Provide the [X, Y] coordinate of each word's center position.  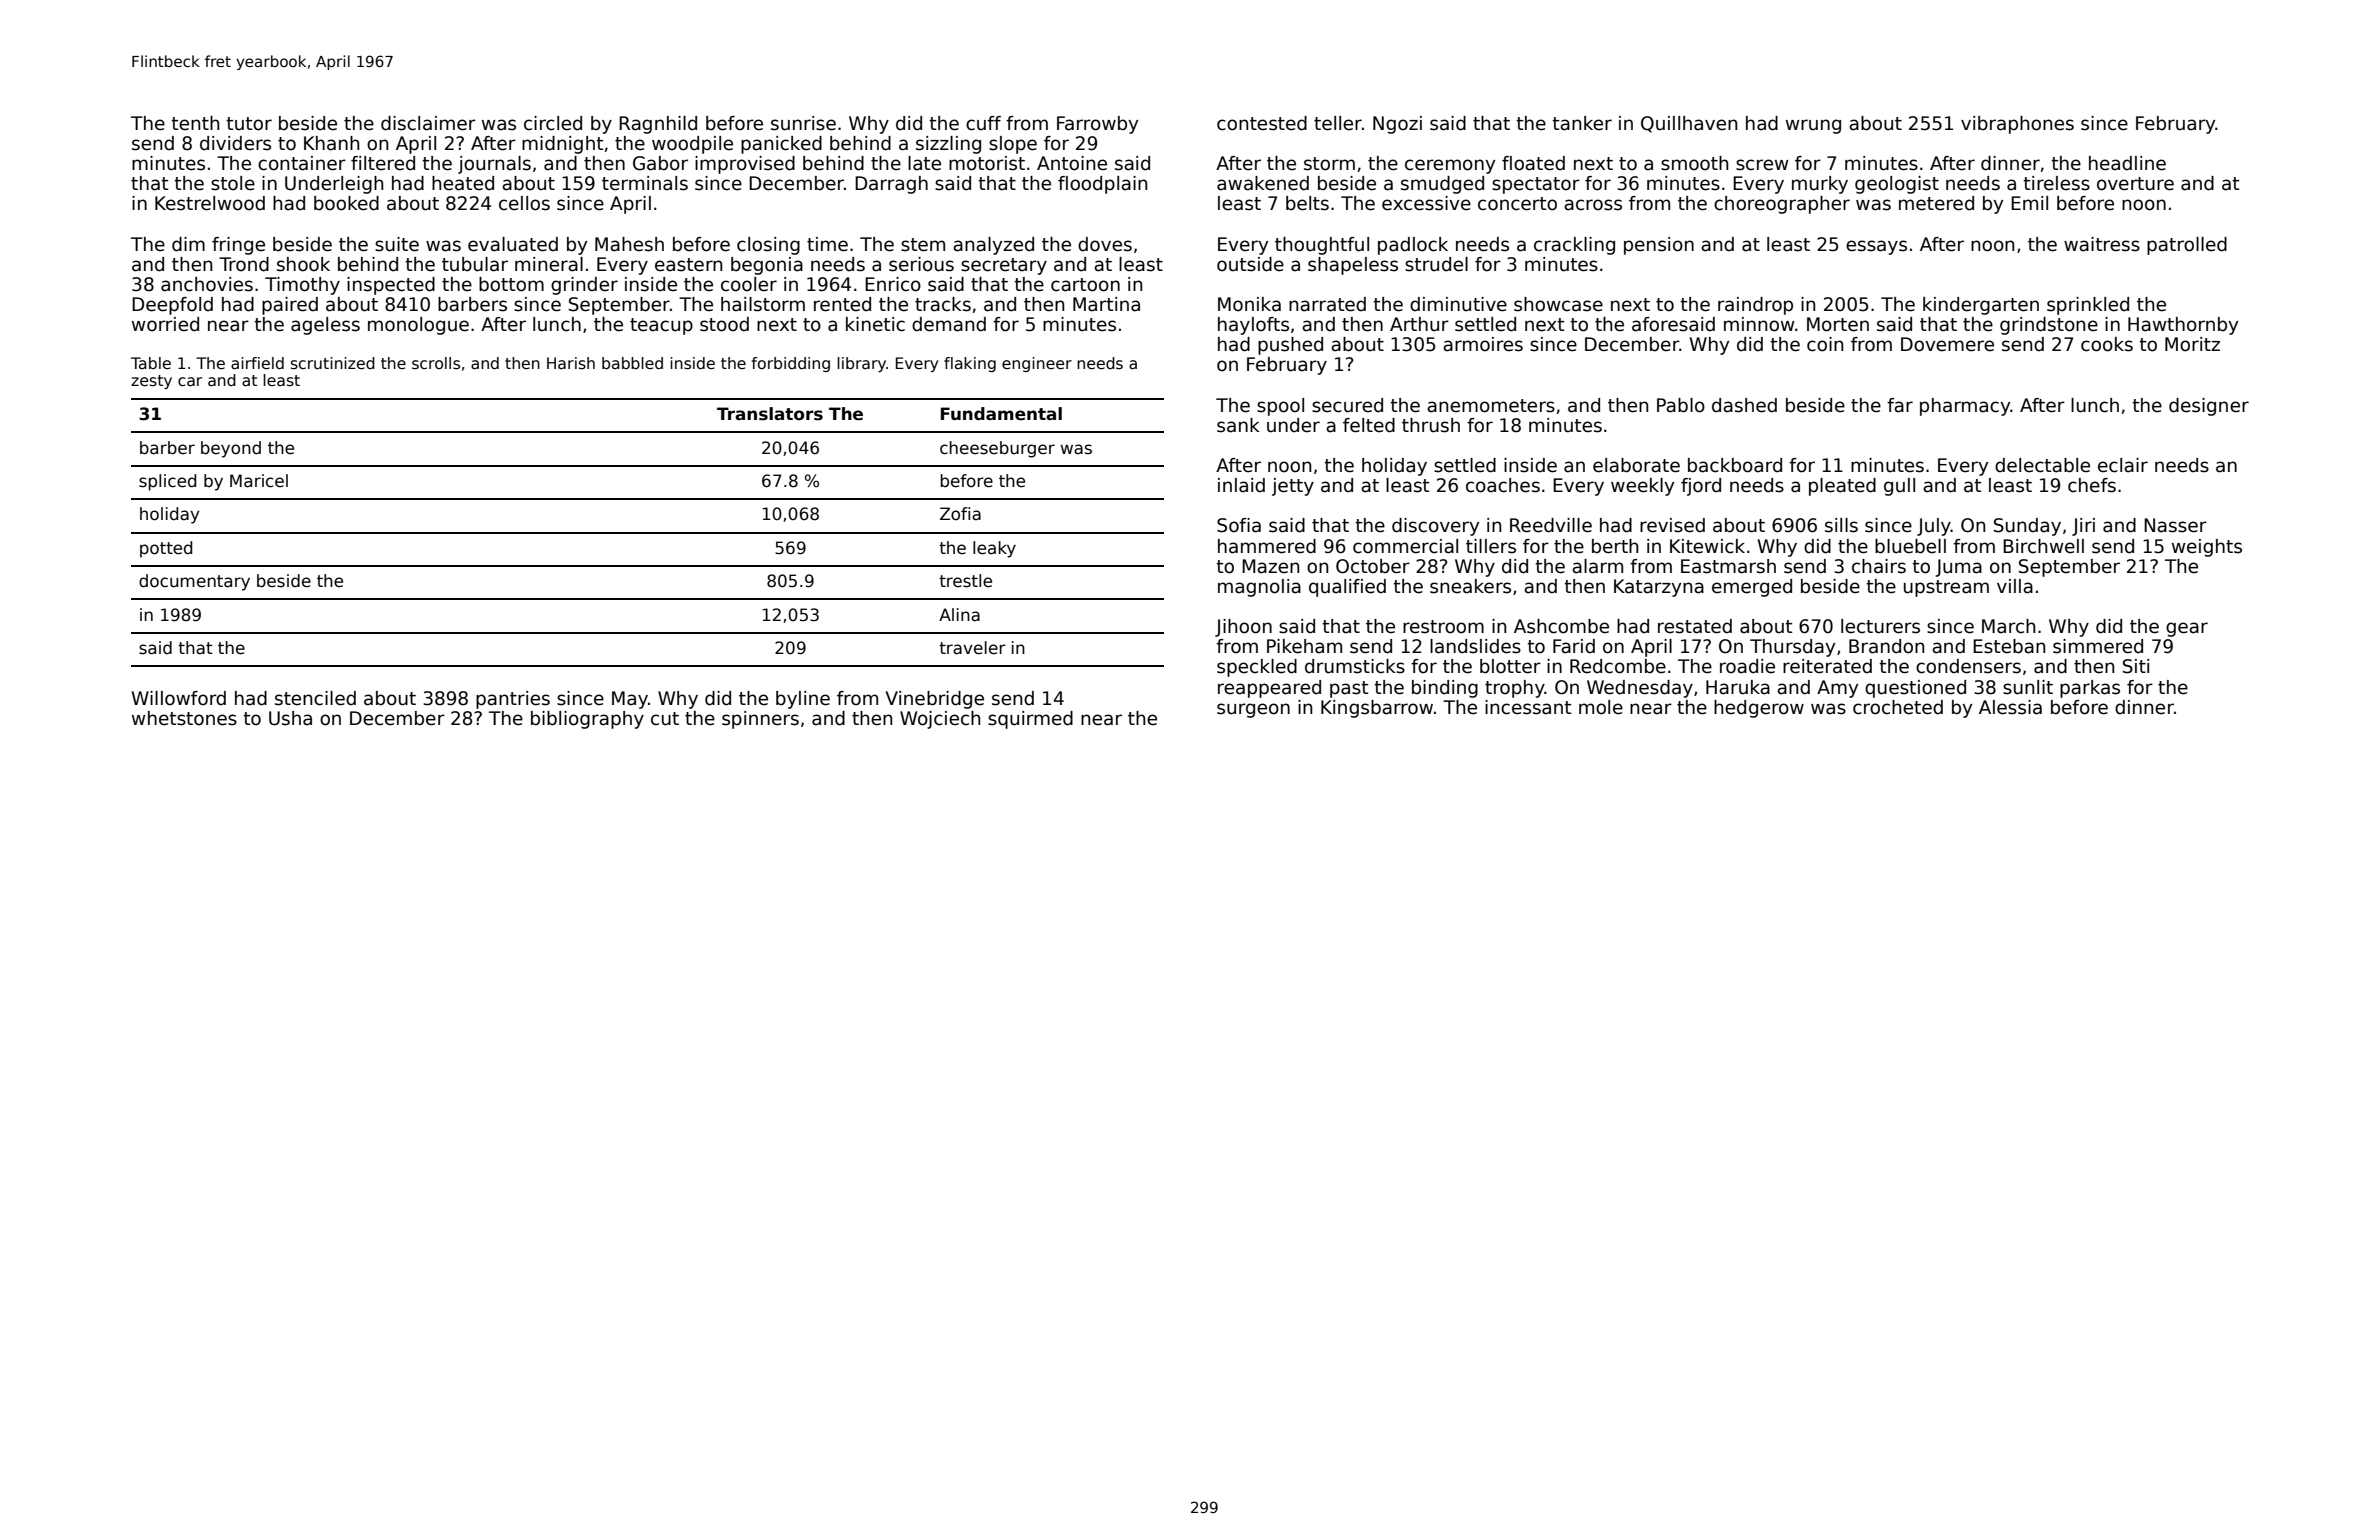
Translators [770, 414]
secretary [1004, 266]
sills [1841, 525]
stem [923, 245]
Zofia [960, 514]
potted [166, 549]
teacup [661, 326]
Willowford [179, 698]
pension [1659, 246]
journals [494, 165]
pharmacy [1965, 407]
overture [2135, 184]
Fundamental [1001, 414]
